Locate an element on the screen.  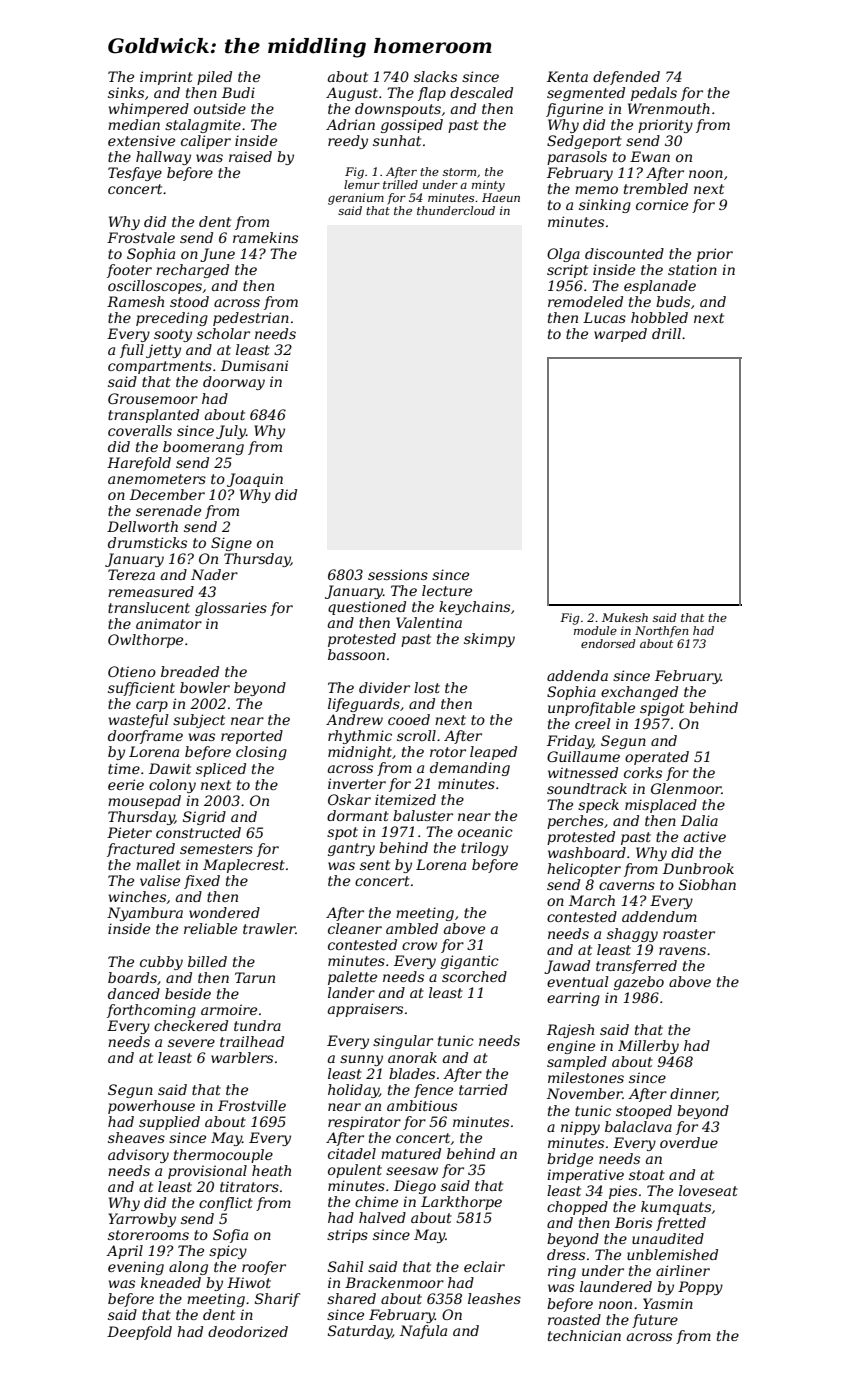
Northfen is located at coordinates (661, 632).
